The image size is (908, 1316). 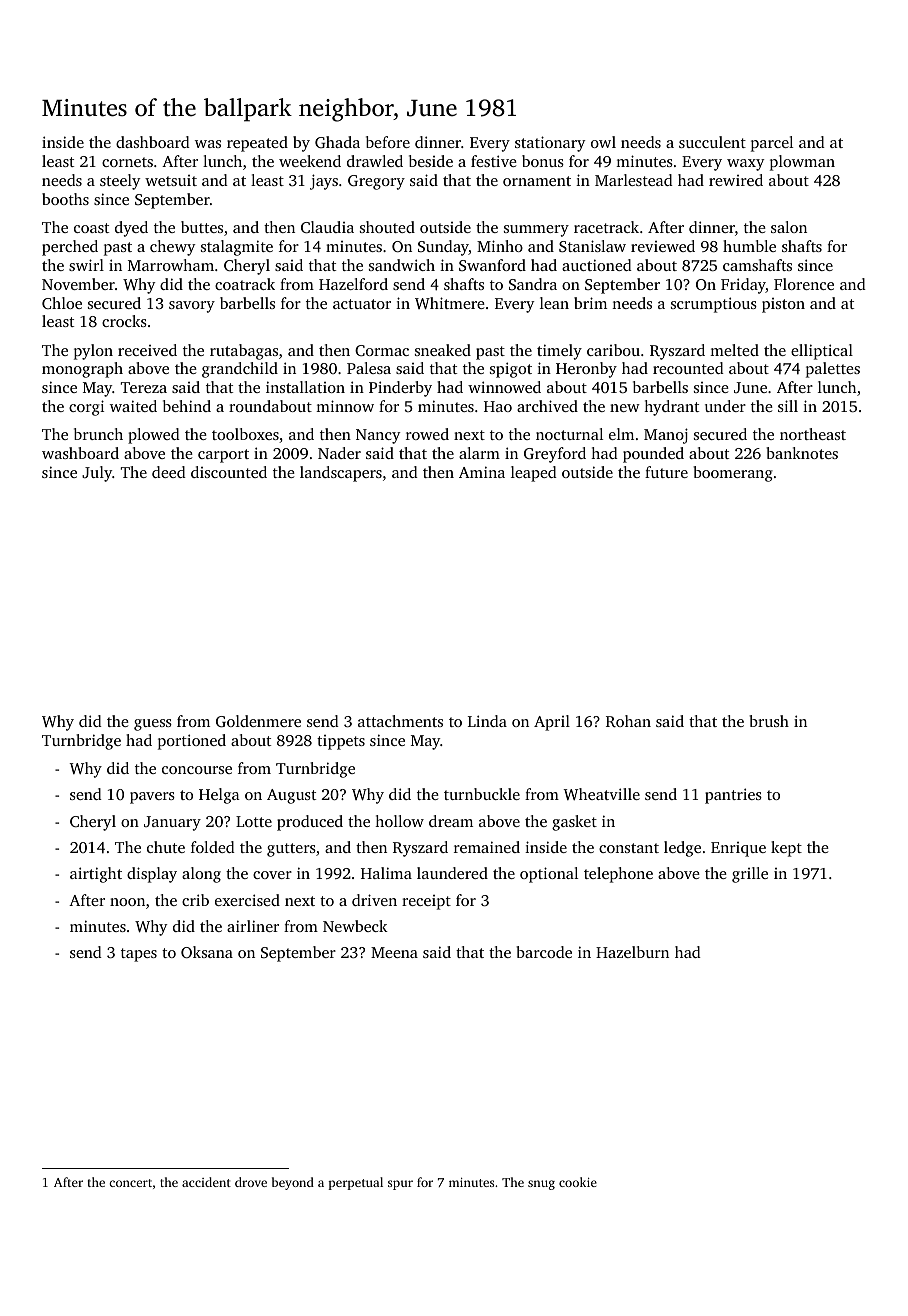 I want to click on Cormac, so click(x=382, y=350).
